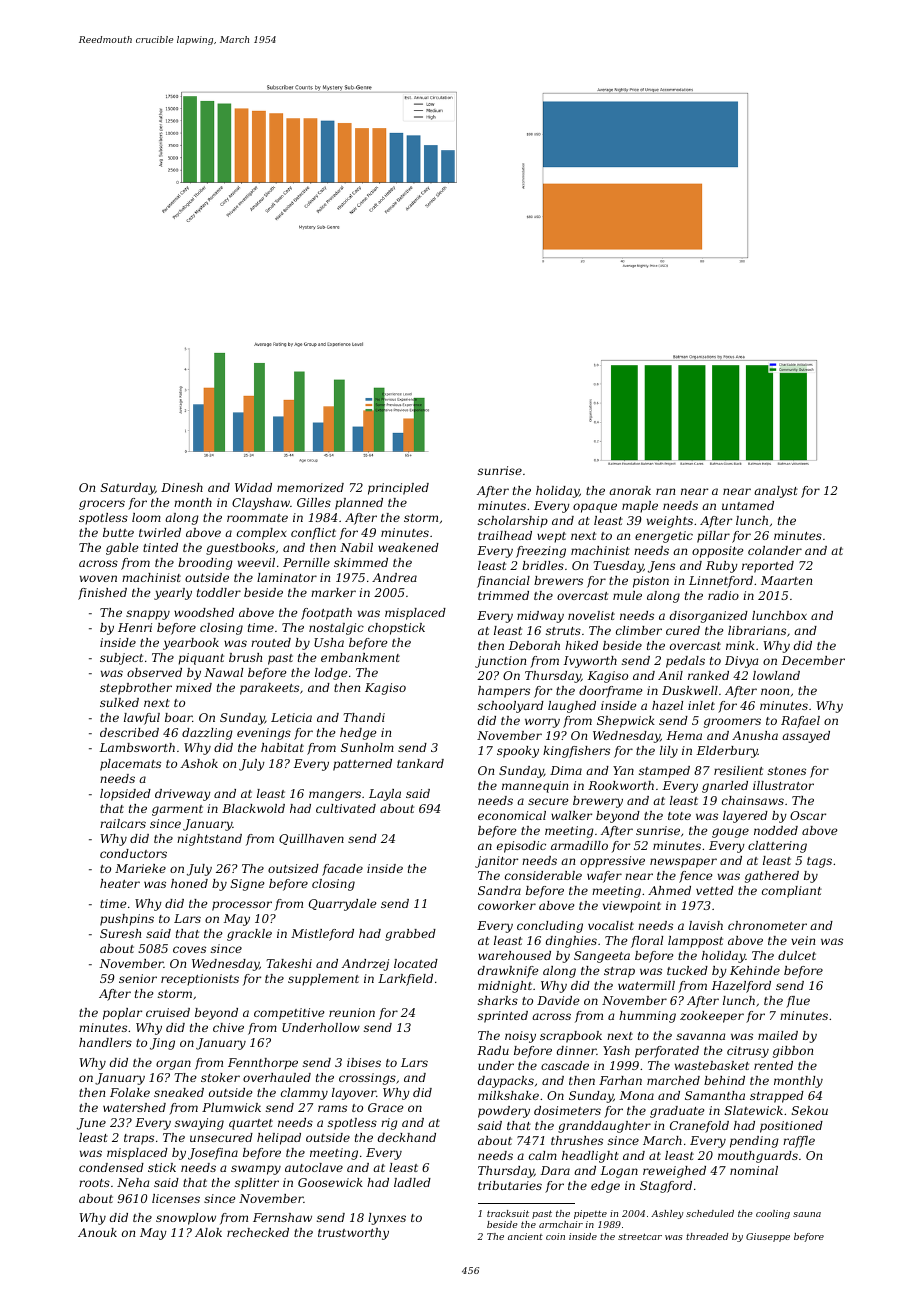  What do you see at coordinates (133, 1182) in the image?
I see `Neha` at bounding box center [133, 1182].
